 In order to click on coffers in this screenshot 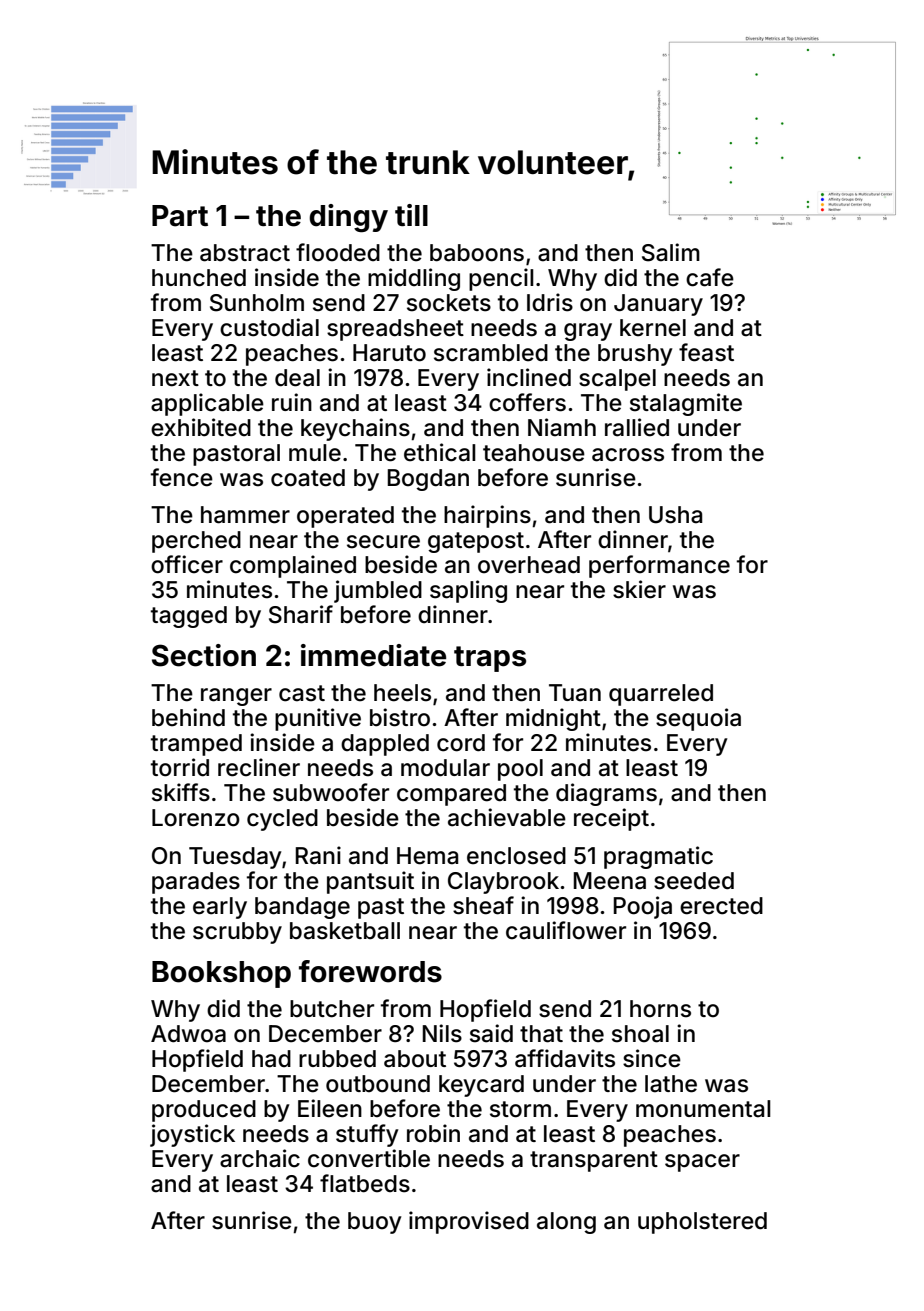, I will do `click(527, 402)`.
